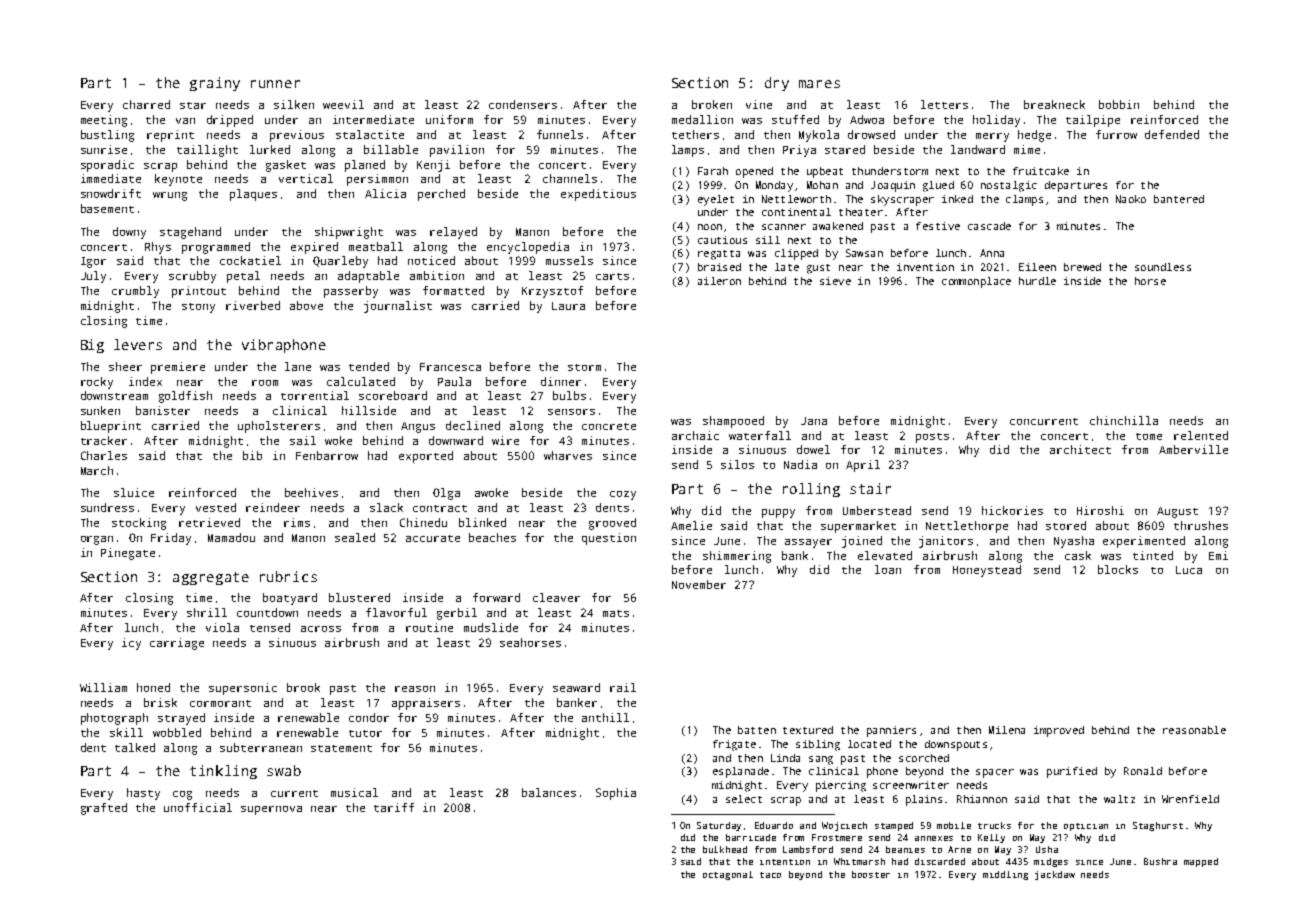 This screenshot has width=1308, height=924. Describe the element at coordinates (549, 792) in the screenshot. I see `balances` at that location.
